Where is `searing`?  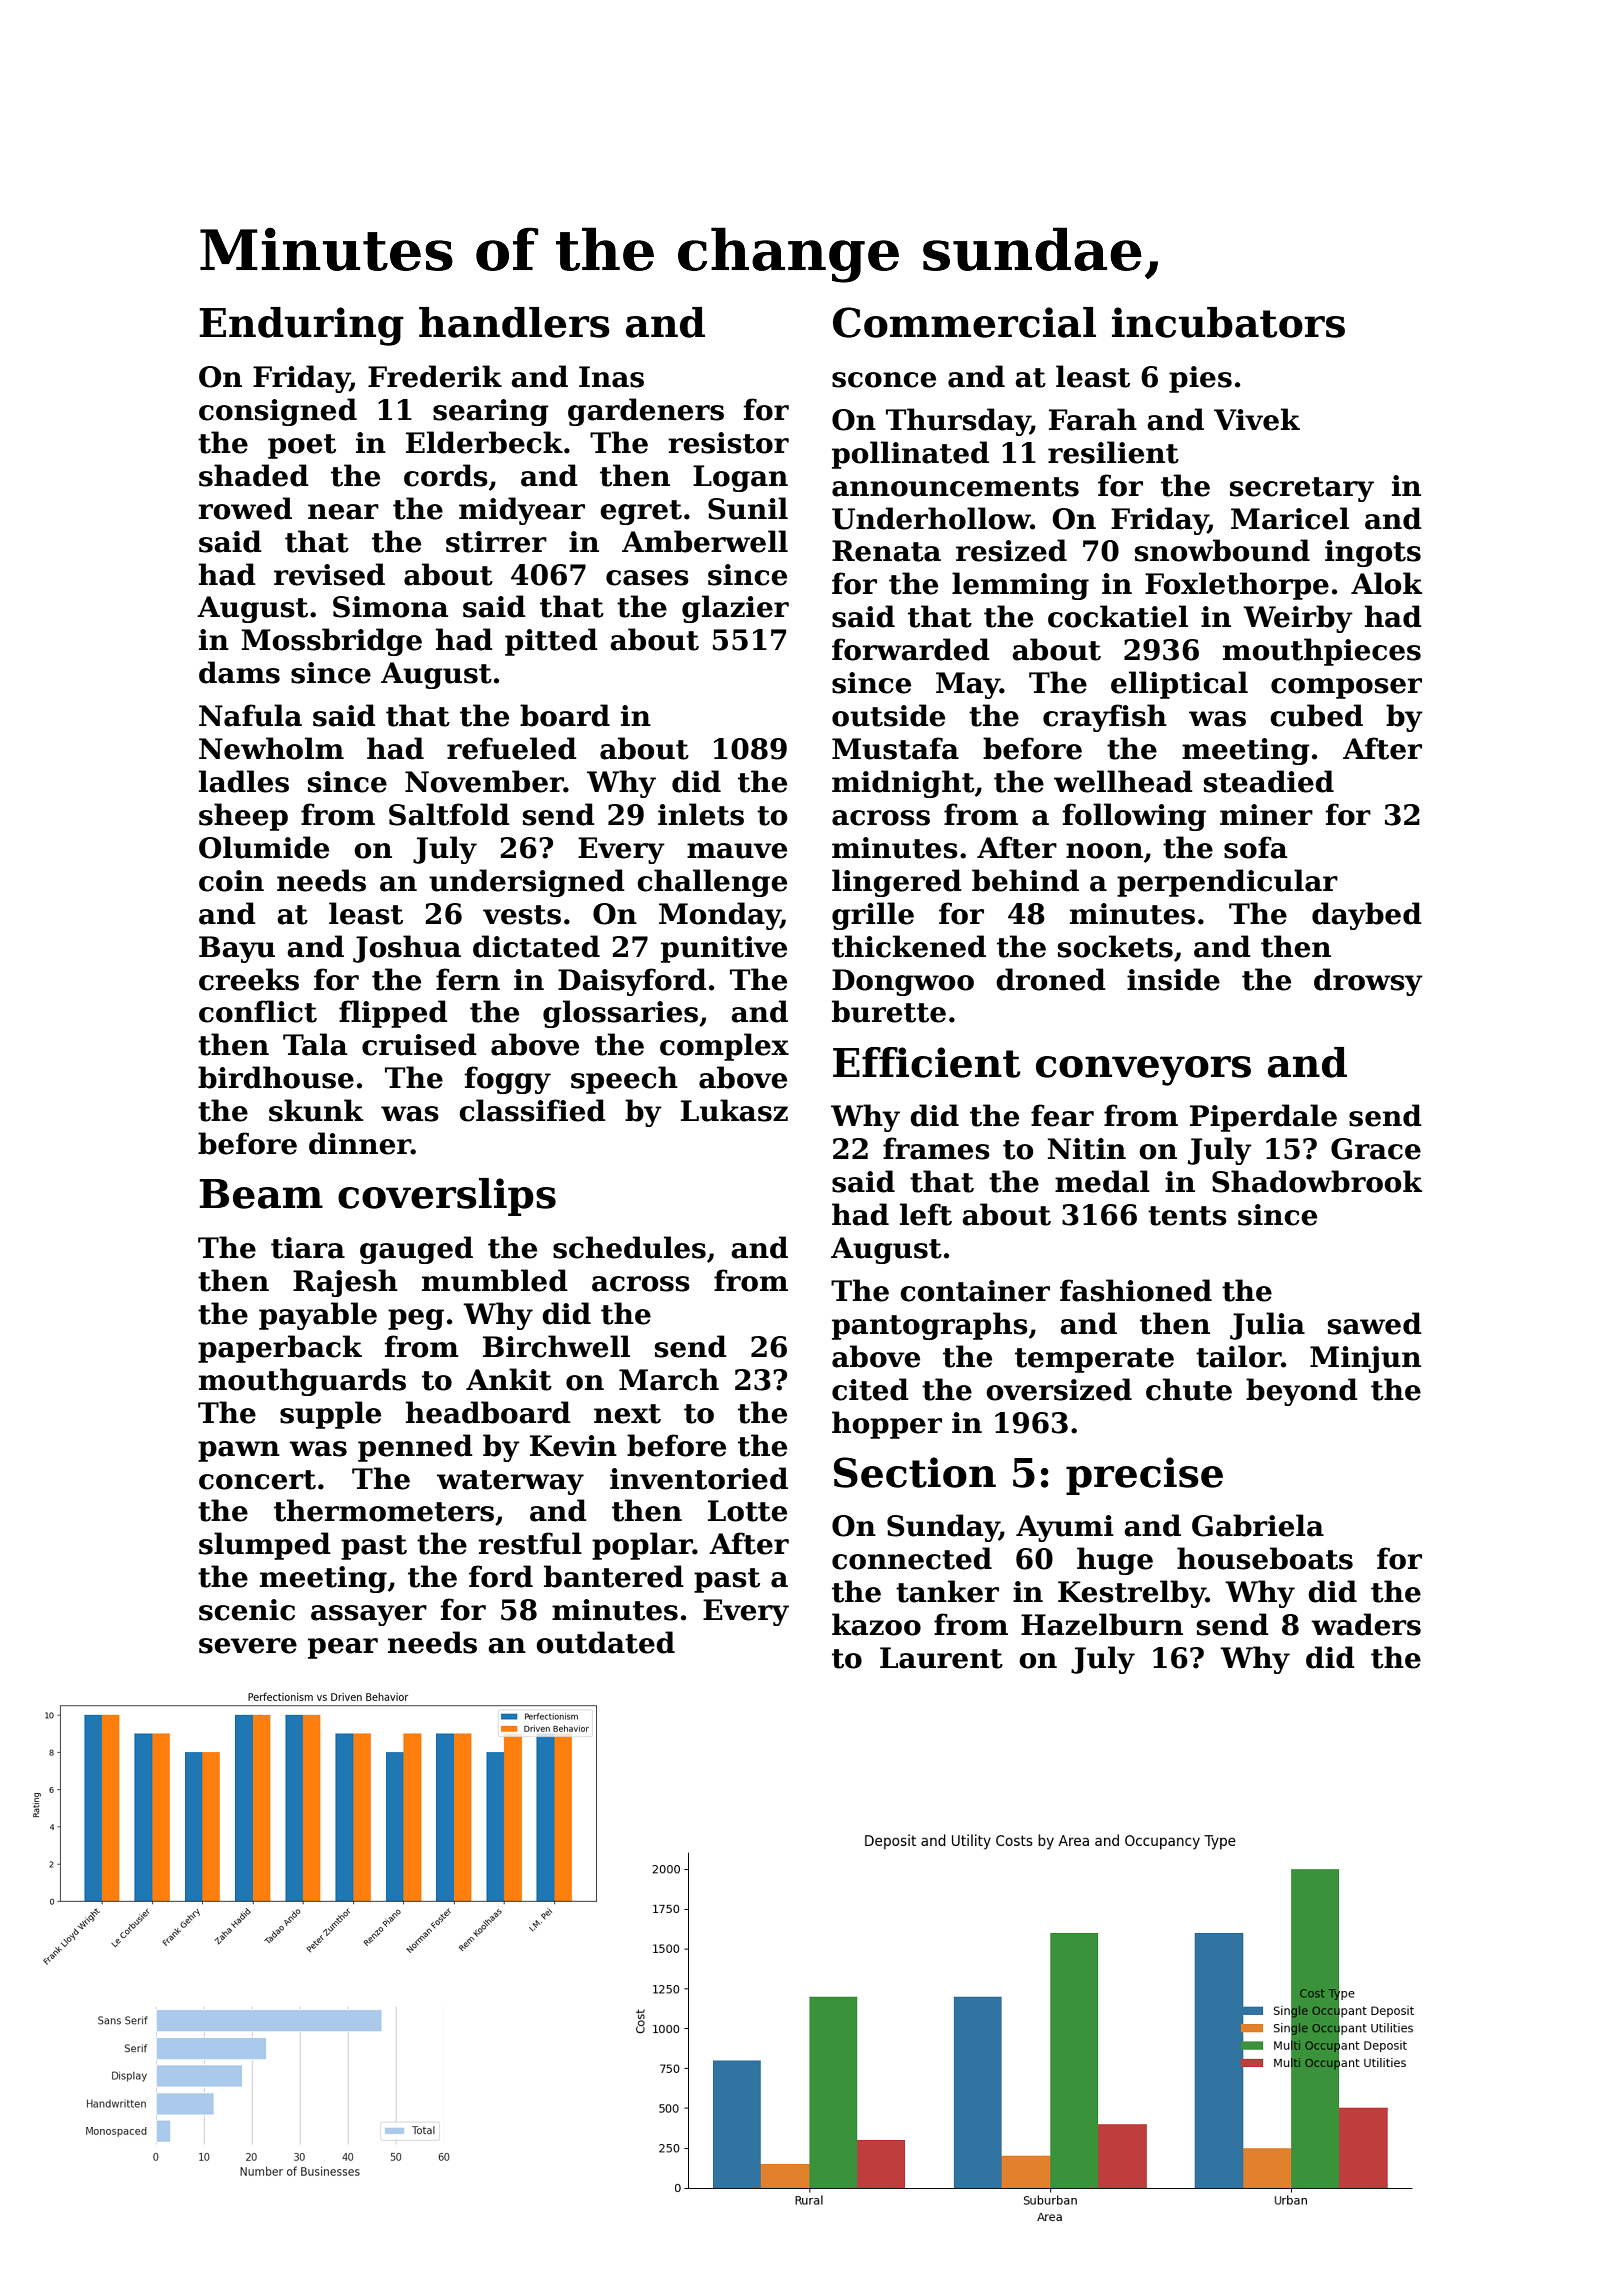 searing is located at coordinates (491, 412).
